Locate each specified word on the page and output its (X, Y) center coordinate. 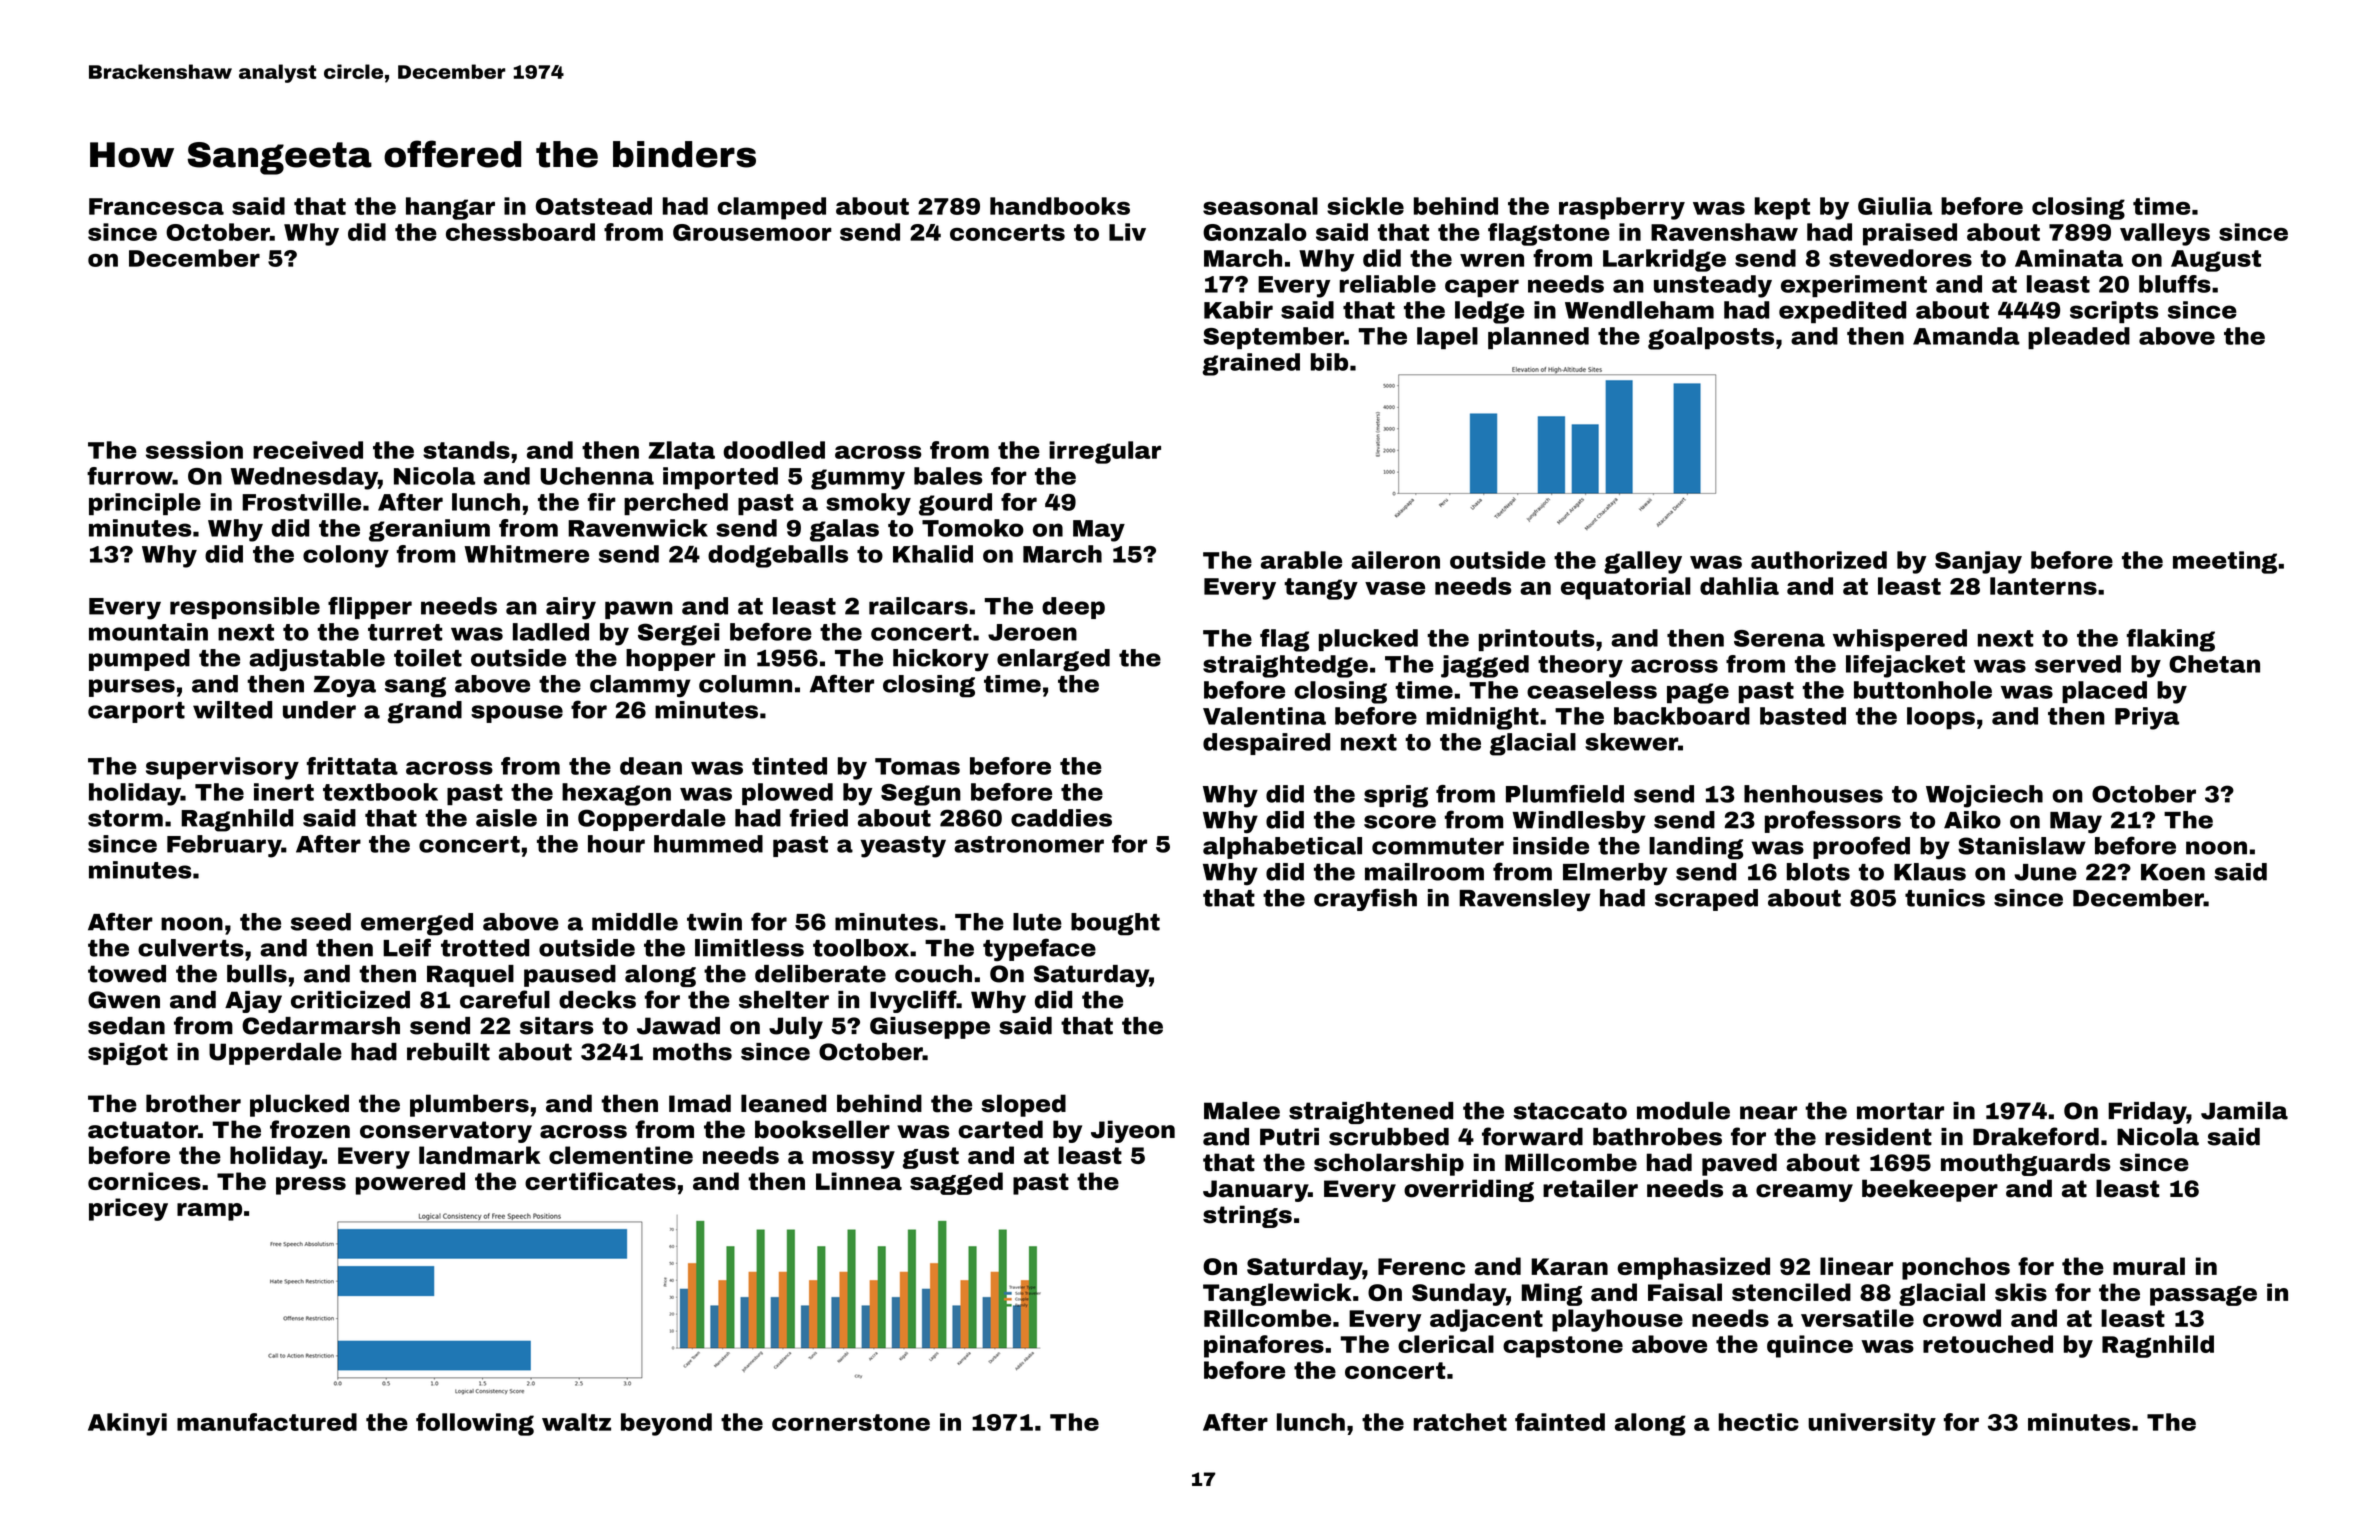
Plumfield (1565, 794)
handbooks (1060, 206)
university (1872, 1424)
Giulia (1895, 206)
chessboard (520, 232)
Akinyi (127, 1424)
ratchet (1460, 1422)
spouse (517, 714)
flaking (2171, 640)
